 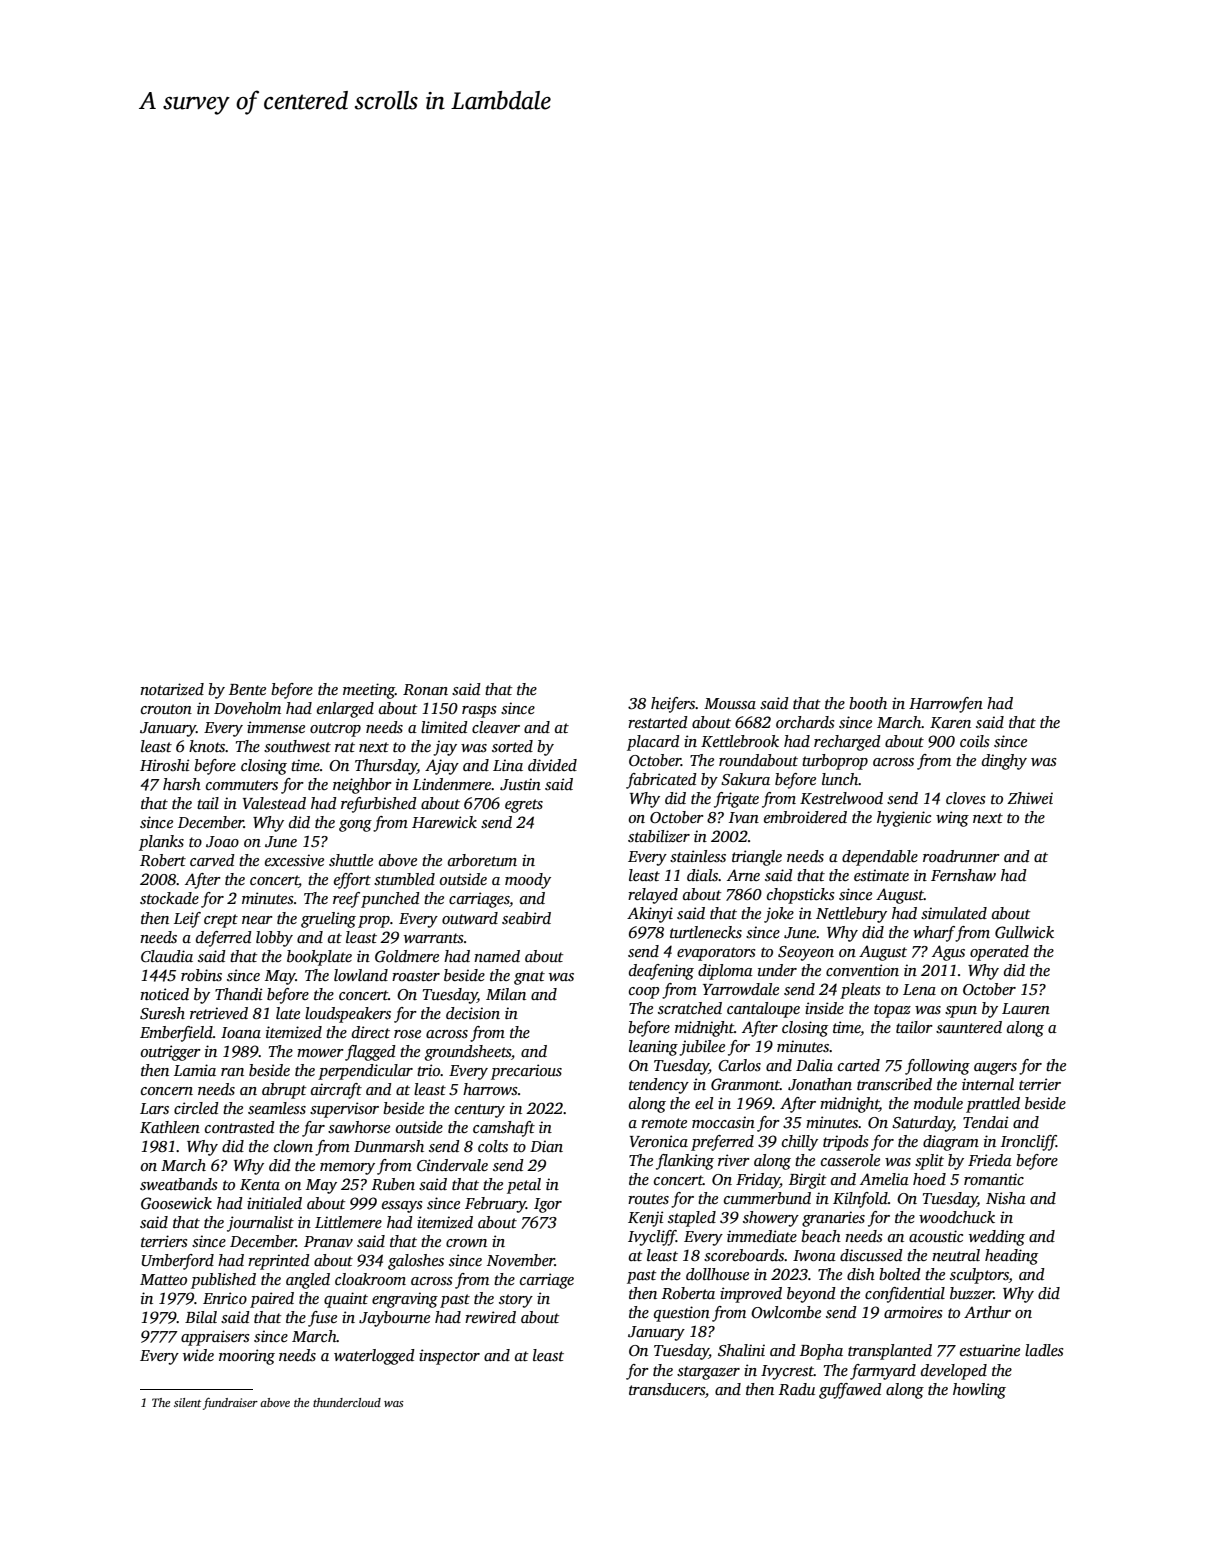 I want to click on preferred, so click(x=722, y=1143).
